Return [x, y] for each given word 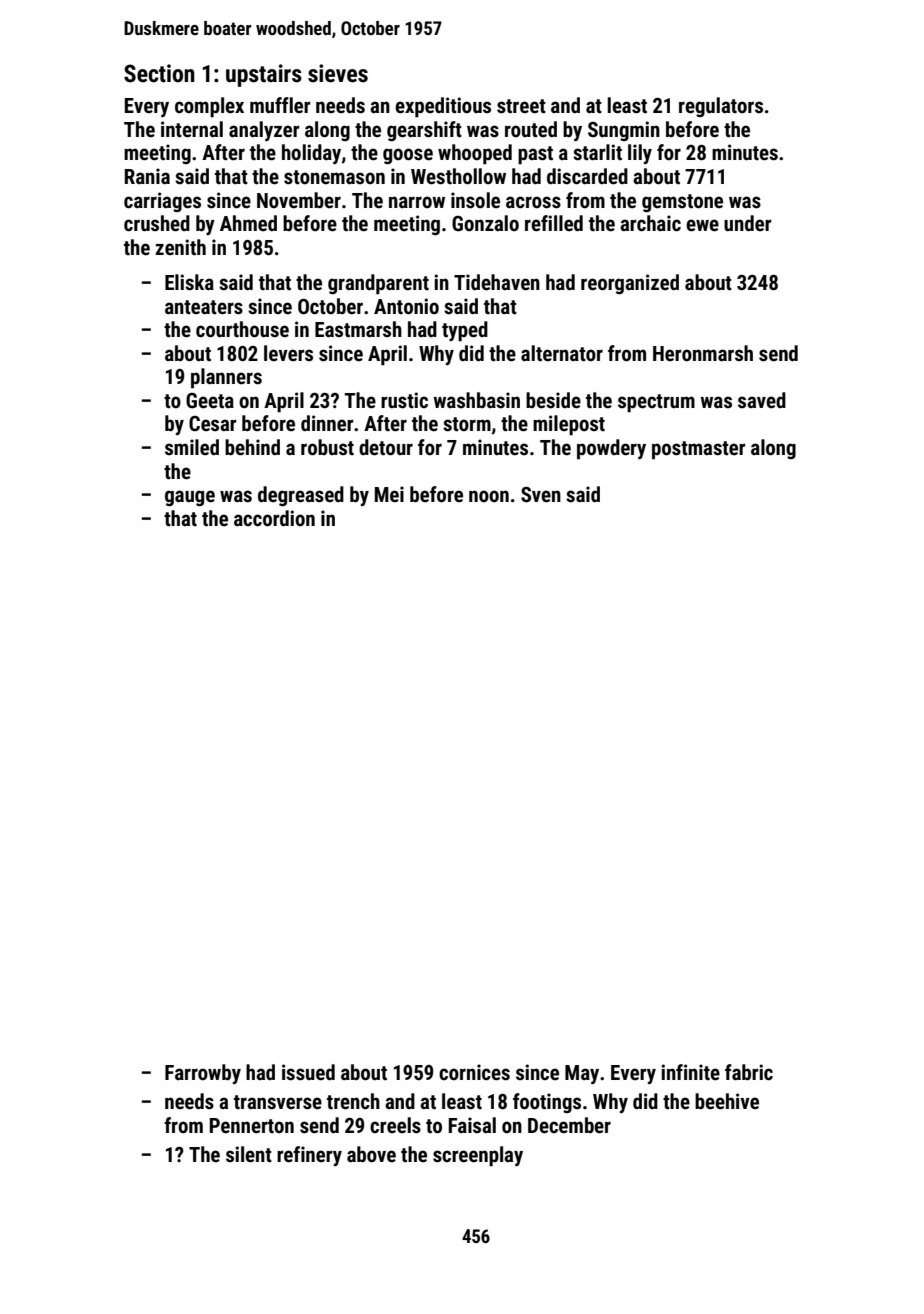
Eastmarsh [358, 329]
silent [249, 1154]
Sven [541, 495]
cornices [474, 1072]
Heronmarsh [703, 353]
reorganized [630, 284]
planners [226, 378]
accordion [274, 518]
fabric [749, 1072]
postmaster [699, 450]
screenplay [478, 1156]
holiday [311, 154]
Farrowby [203, 1074]
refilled [554, 223]
